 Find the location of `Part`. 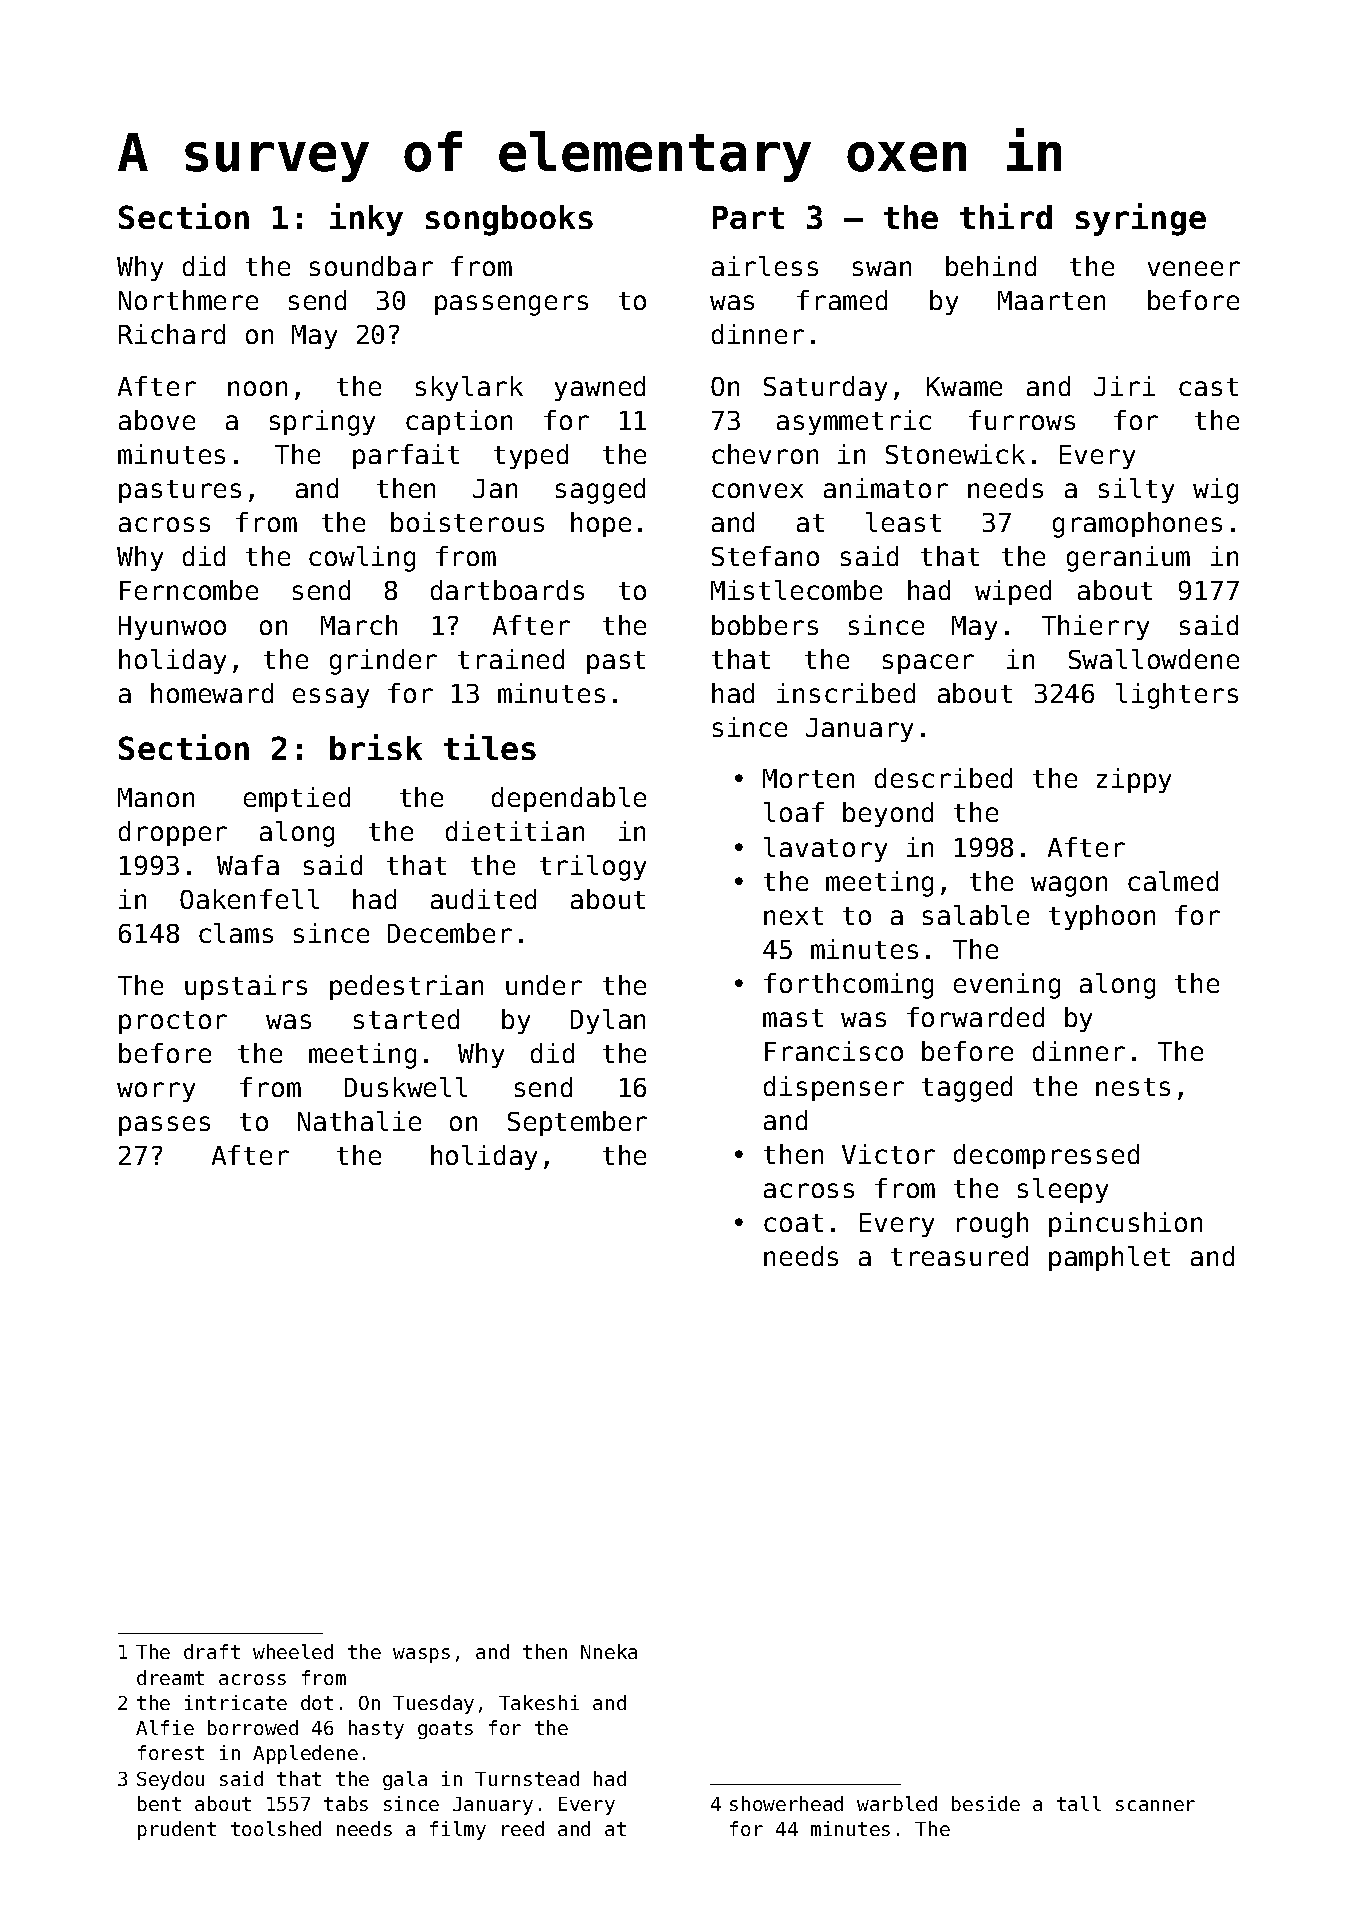

Part is located at coordinates (748, 217).
